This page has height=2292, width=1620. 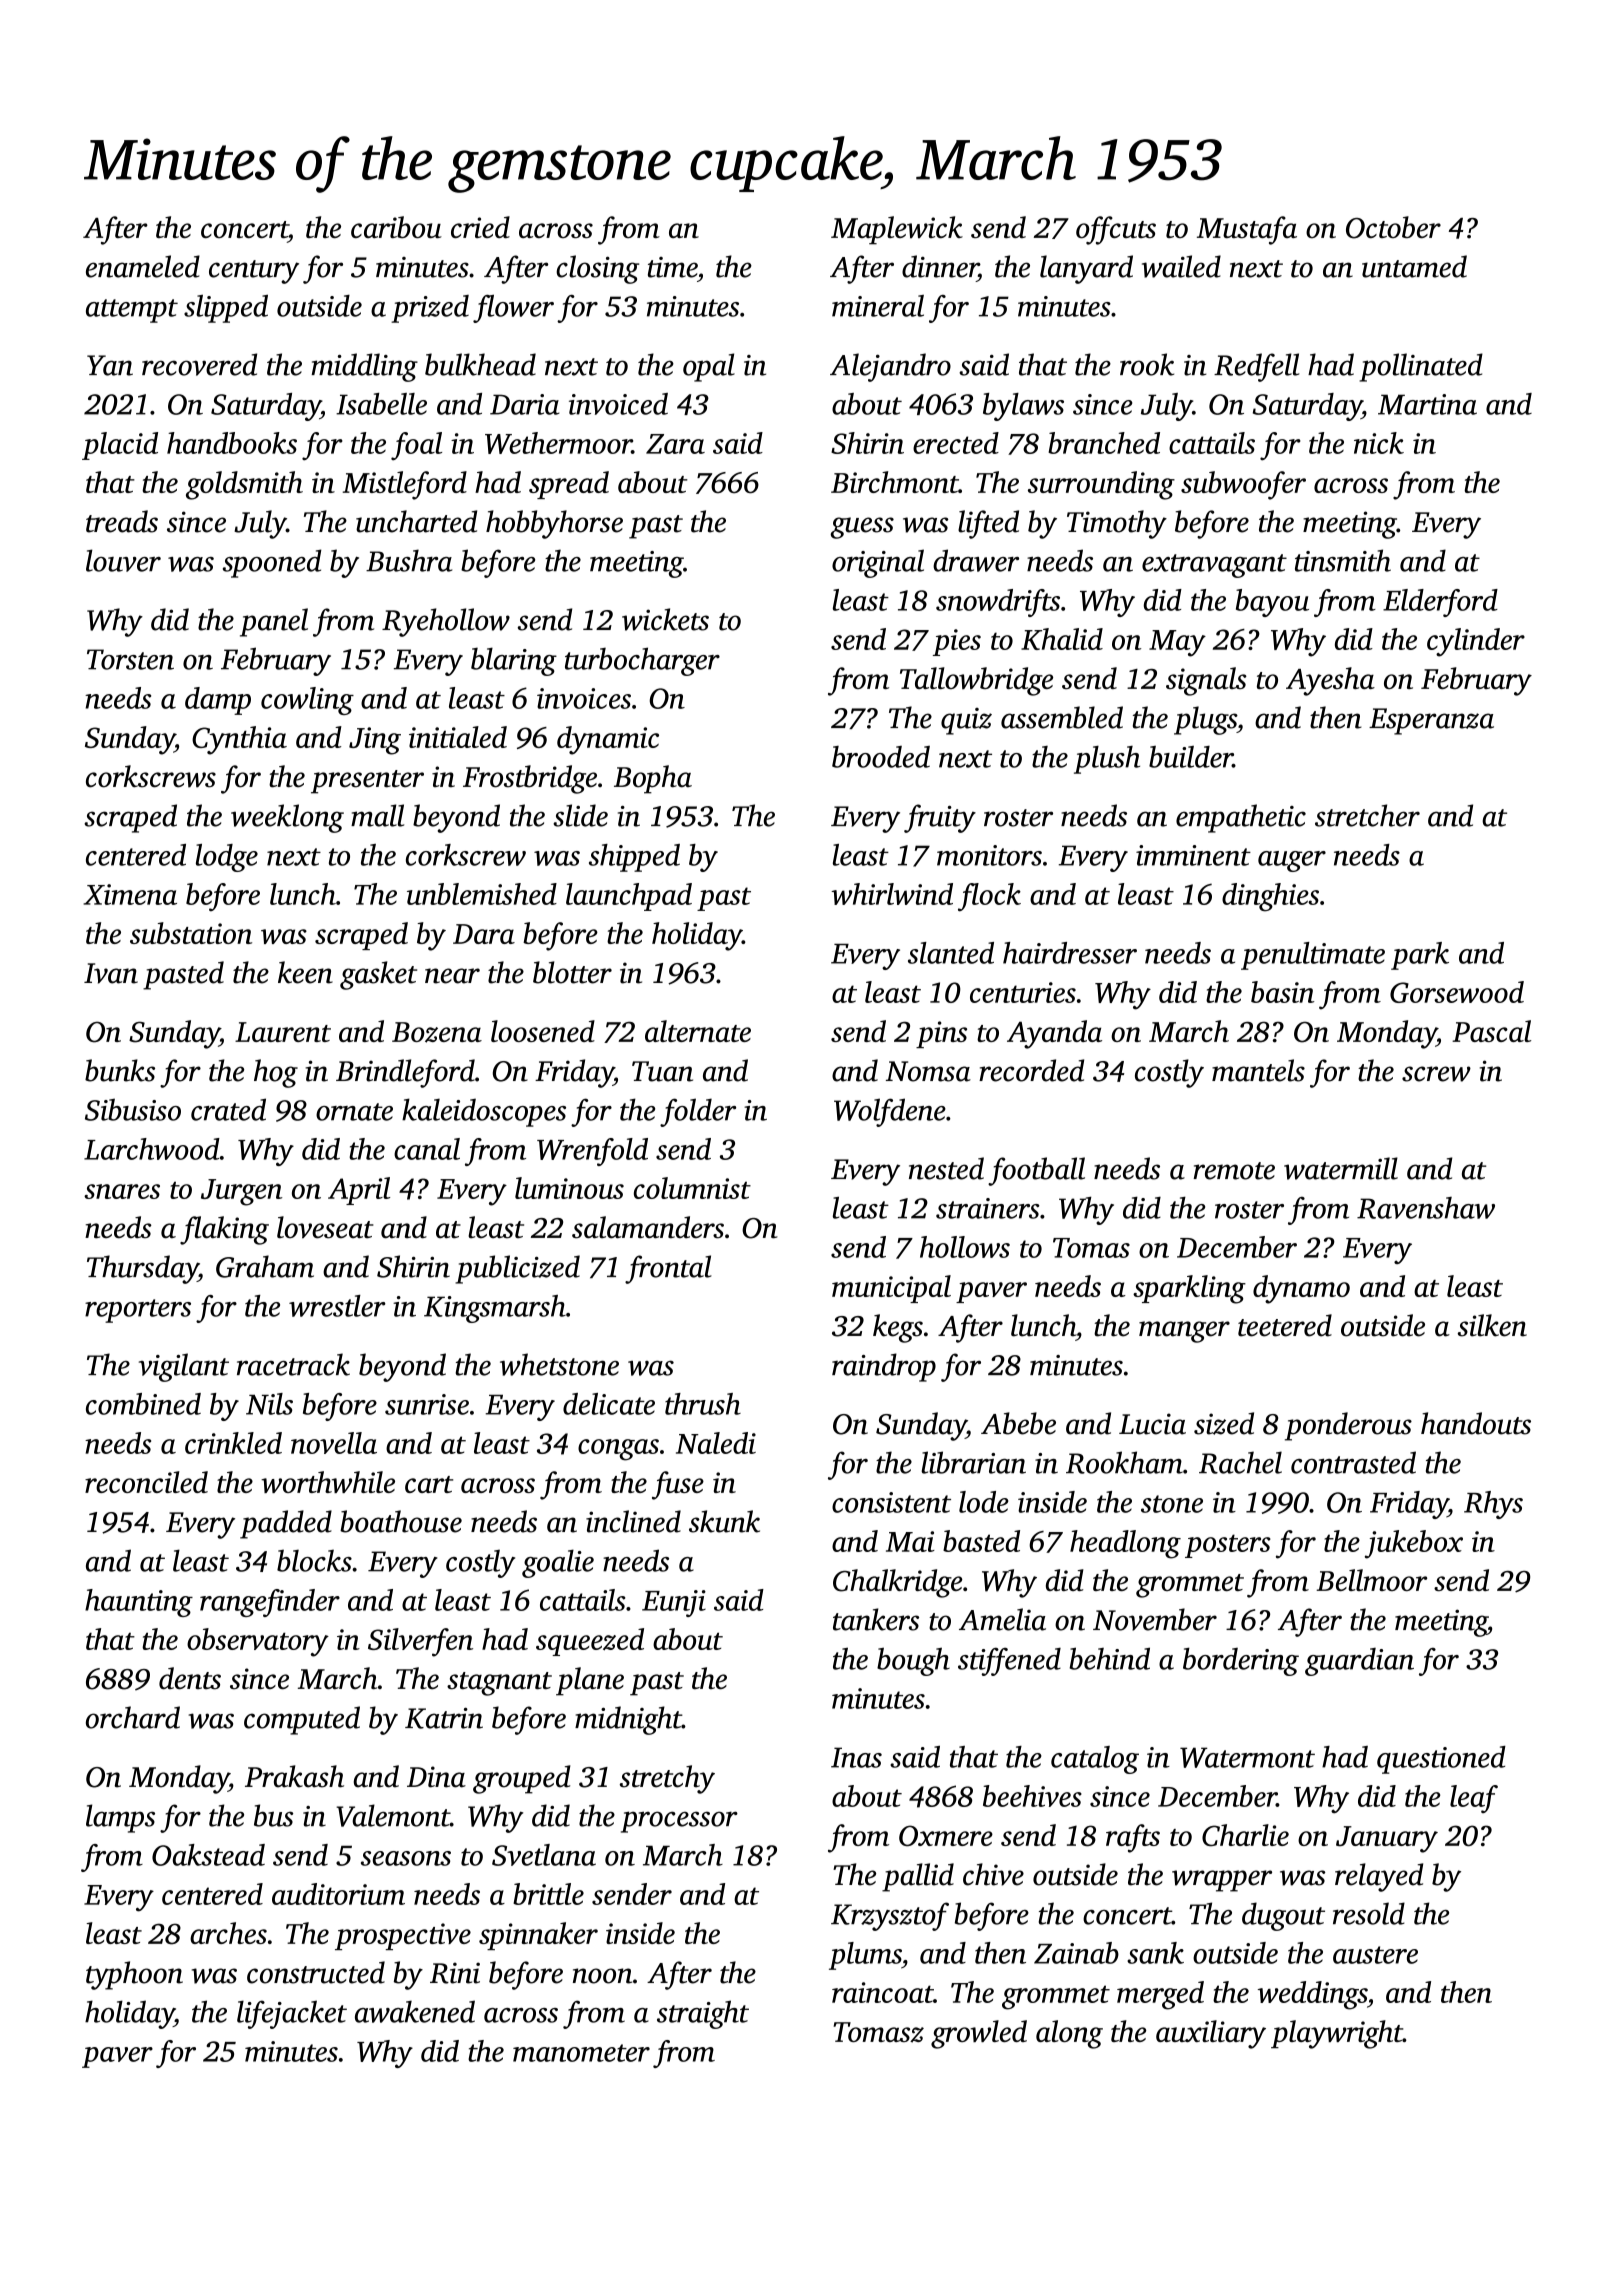 What do you see at coordinates (452, 976) in the page?
I see `near` at bounding box center [452, 976].
